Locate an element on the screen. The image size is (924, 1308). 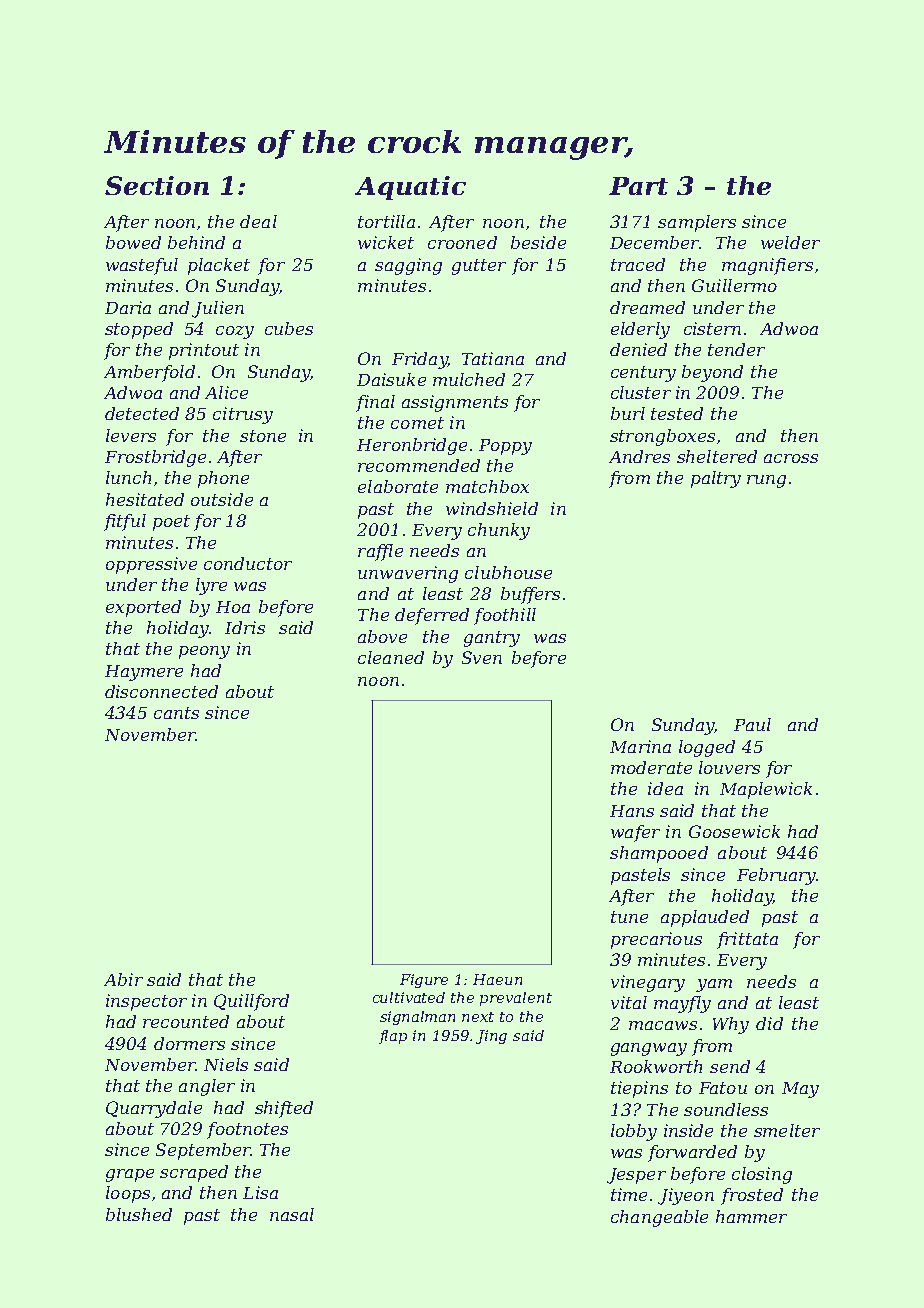
Abir is located at coordinates (123, 979).
